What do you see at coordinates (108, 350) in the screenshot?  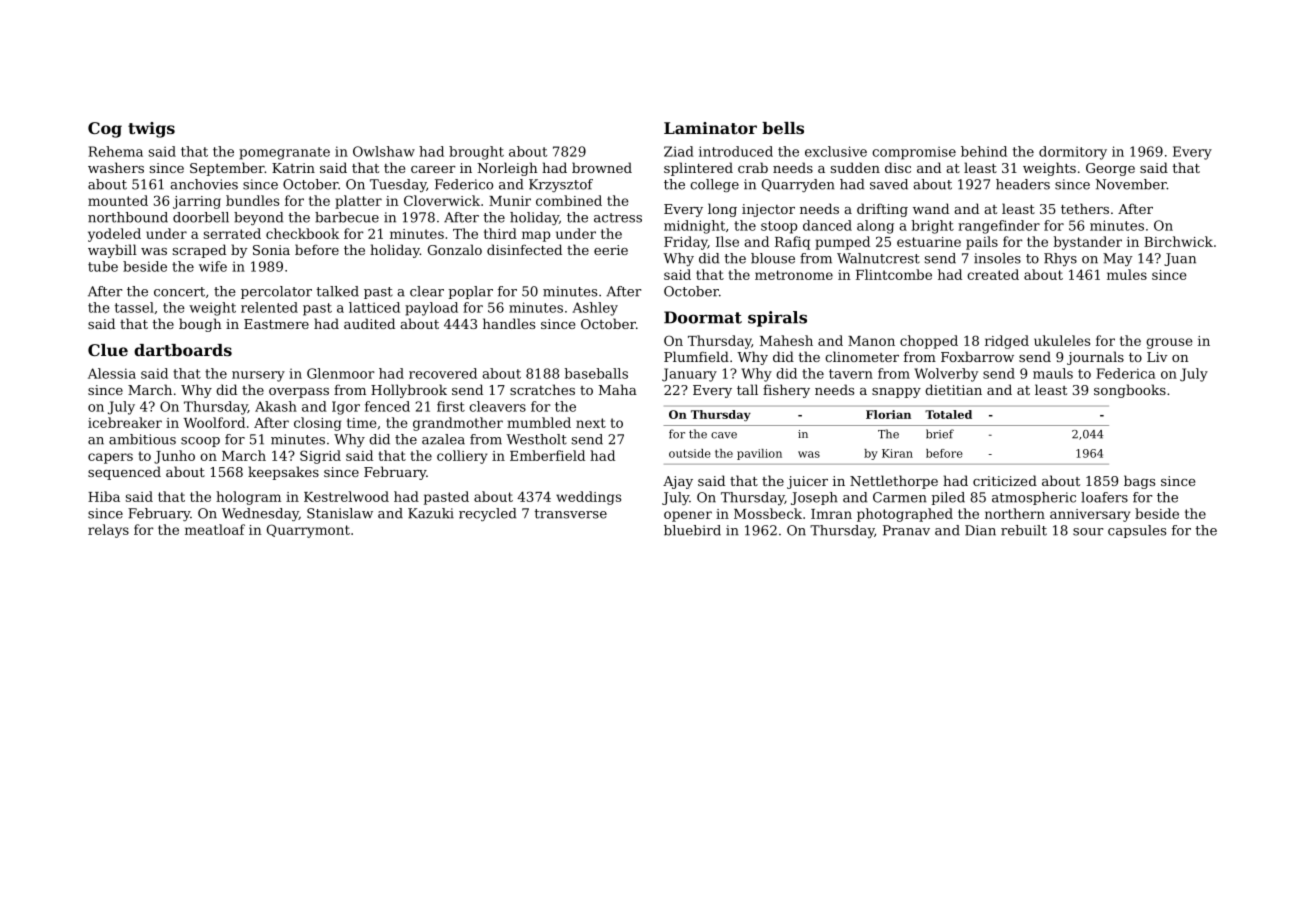 I see `Clue` at bounding box center [108, 350].
